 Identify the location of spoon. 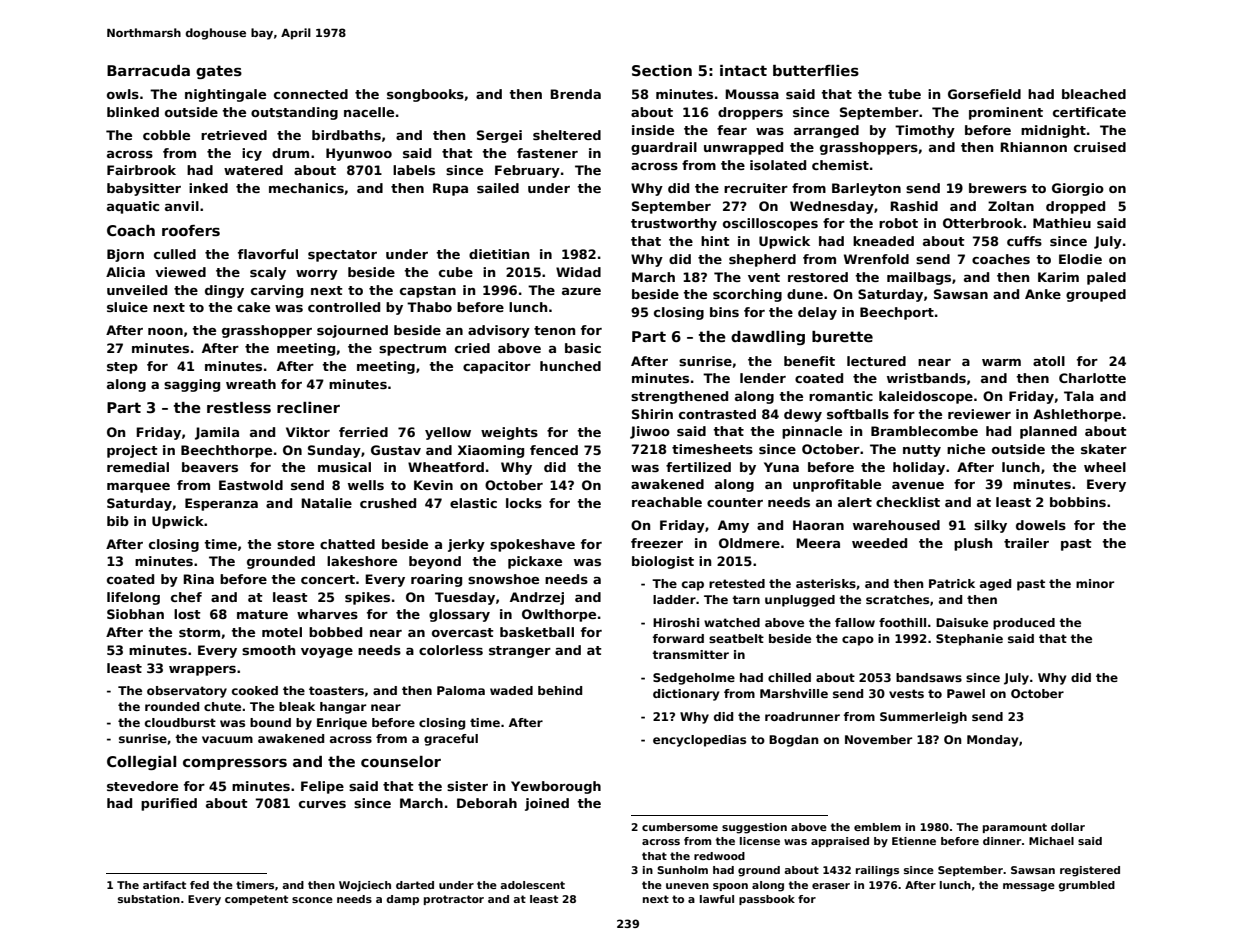
(730, 887).
